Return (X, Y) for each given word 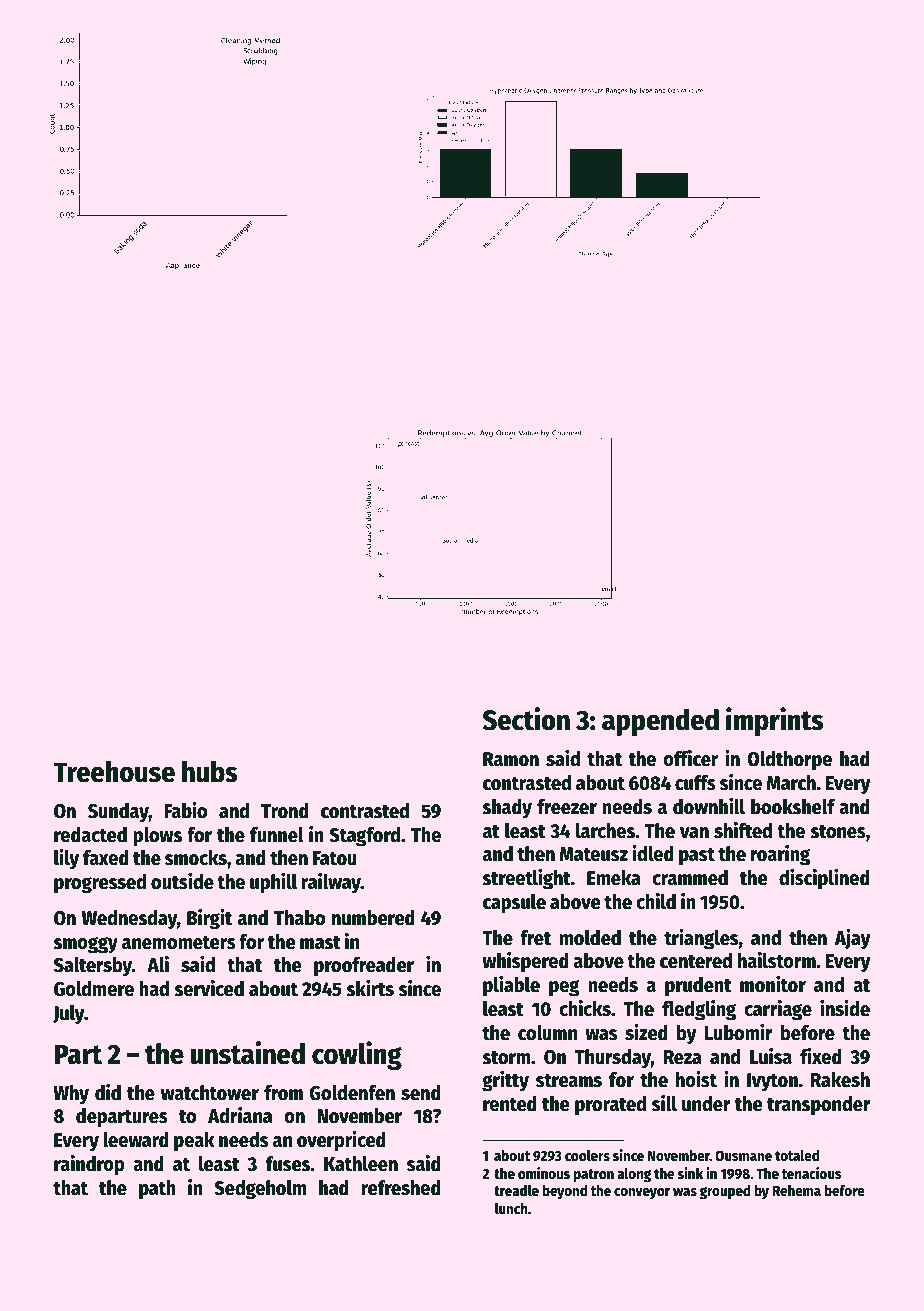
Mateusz (594, 854)
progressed (100, 884)
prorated (610, 1106)
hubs (210, 772)
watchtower (210, 1093)
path (157, 1190)
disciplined (824, 879)
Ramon (511, 759)
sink (690, 1173)
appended (660, 722)
